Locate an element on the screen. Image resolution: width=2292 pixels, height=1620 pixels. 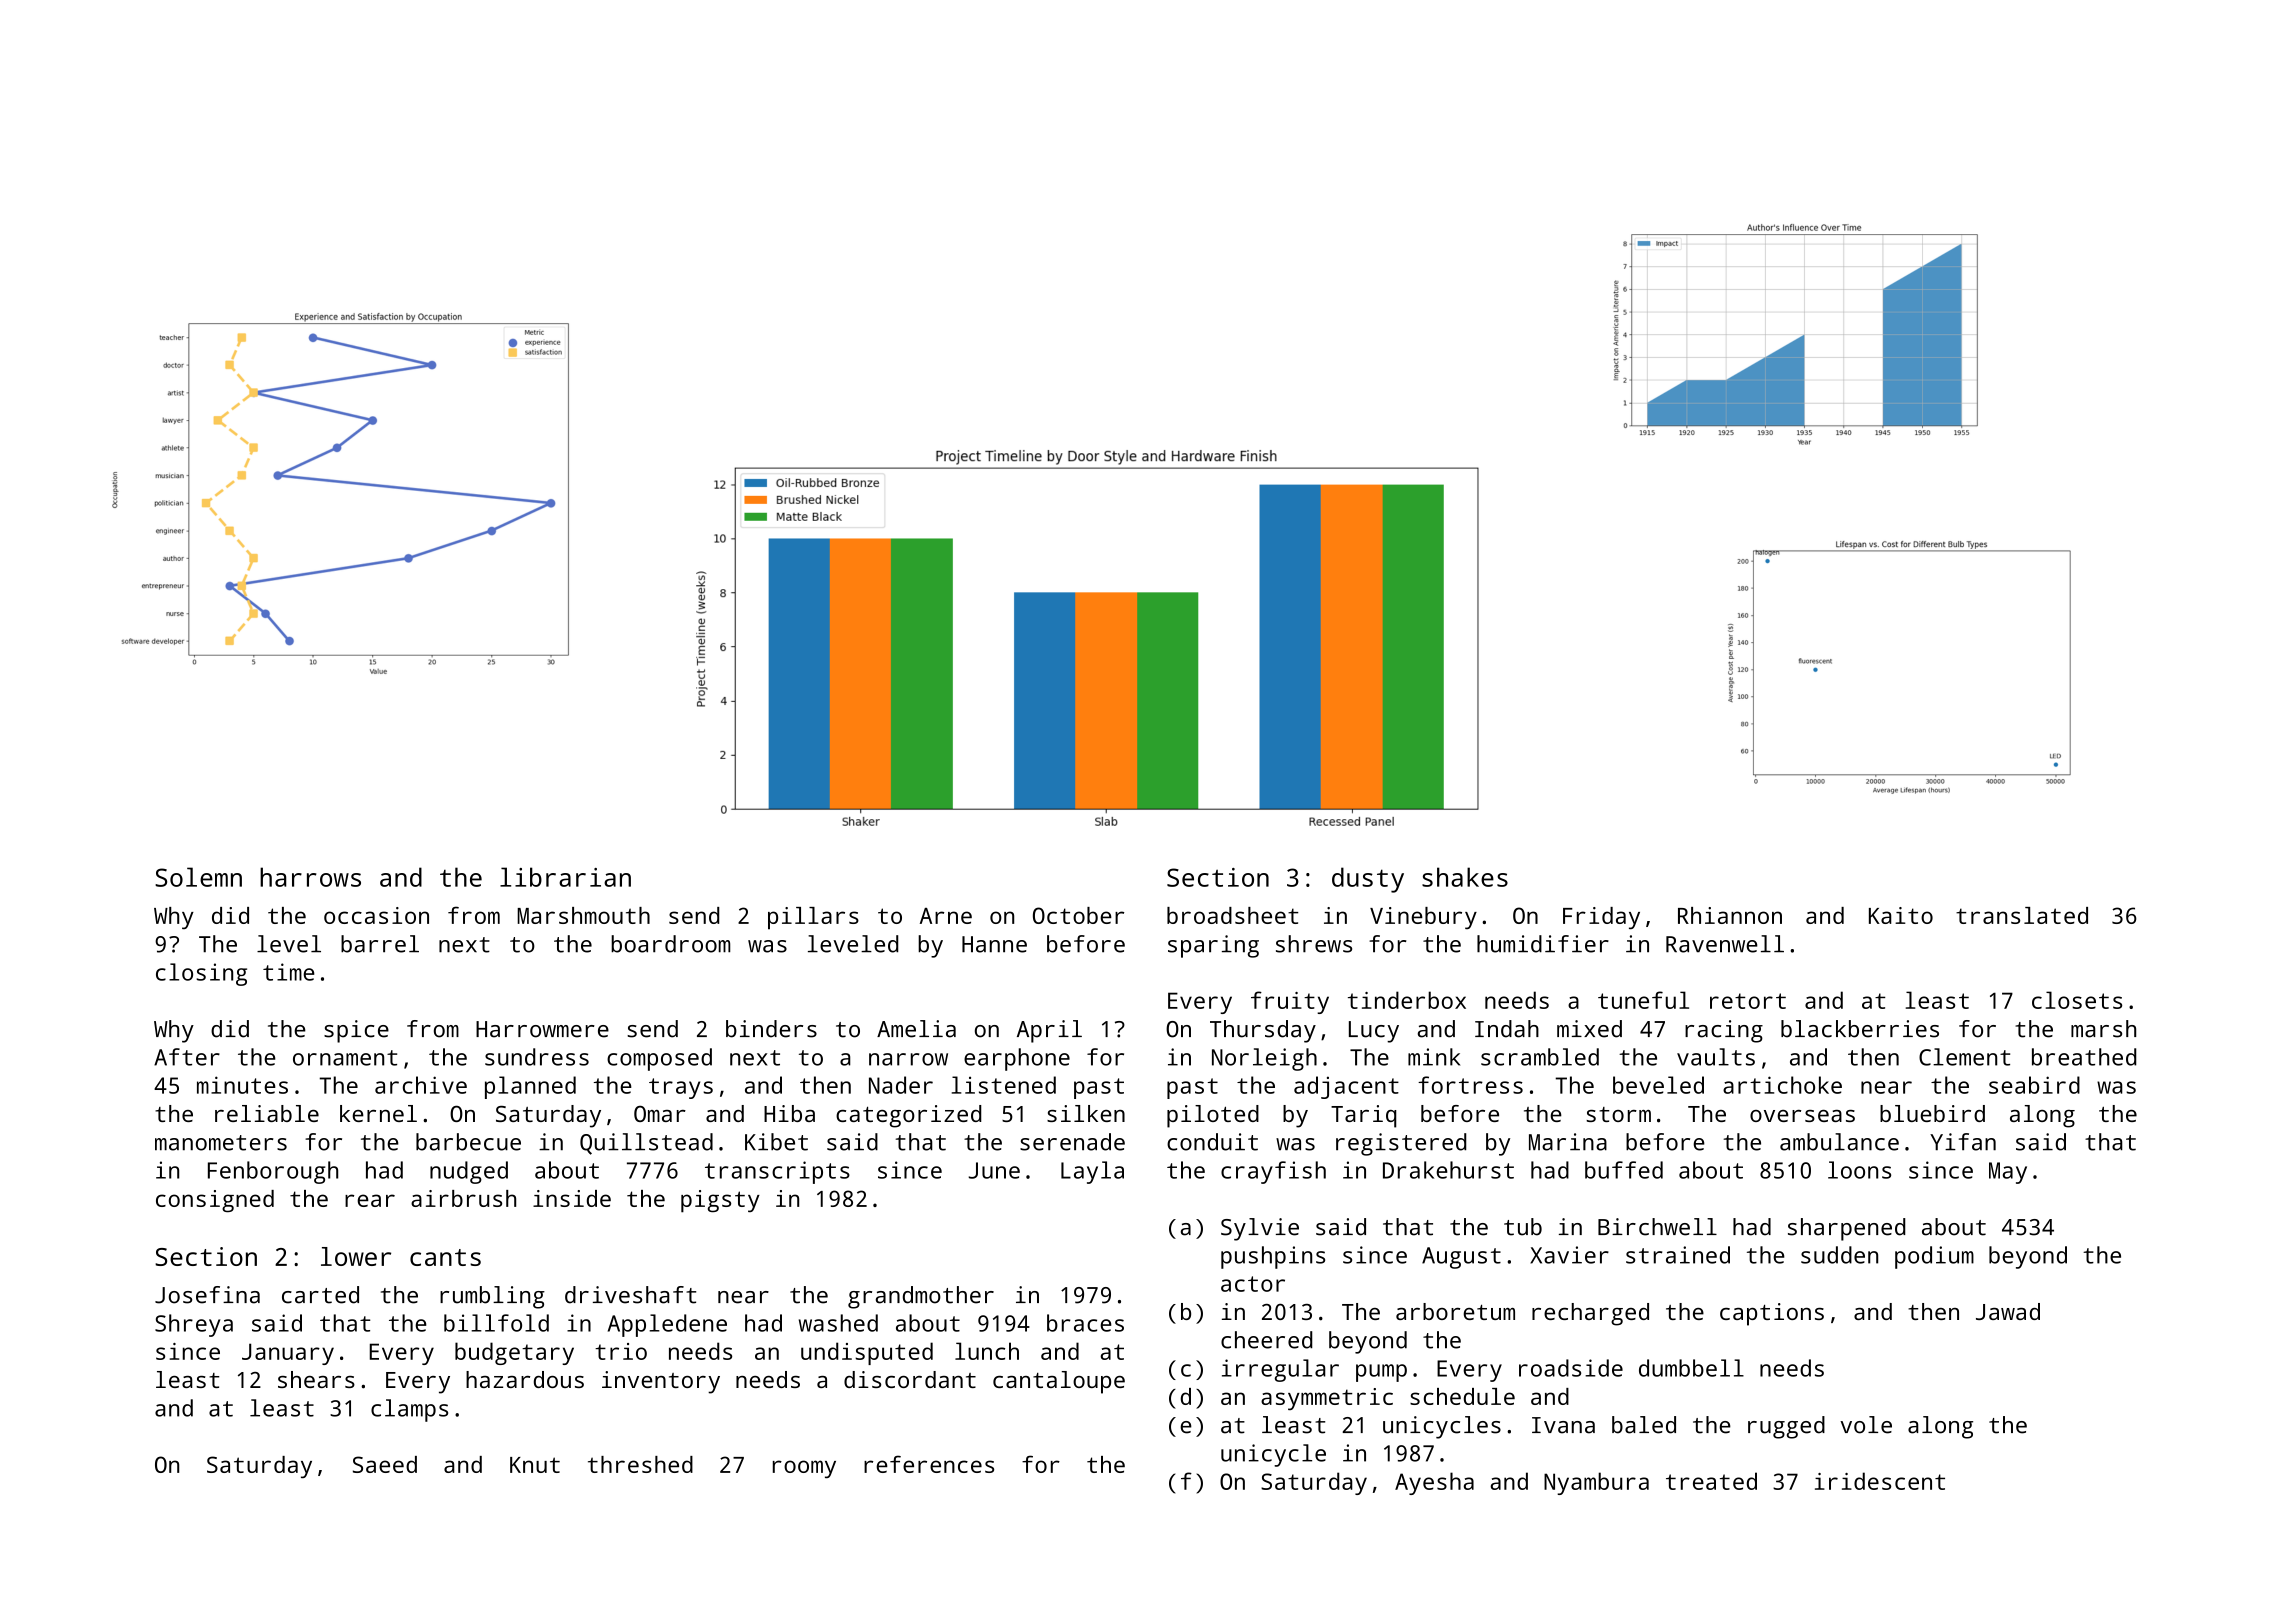
clamps is located at coordinates (409, 1410).
